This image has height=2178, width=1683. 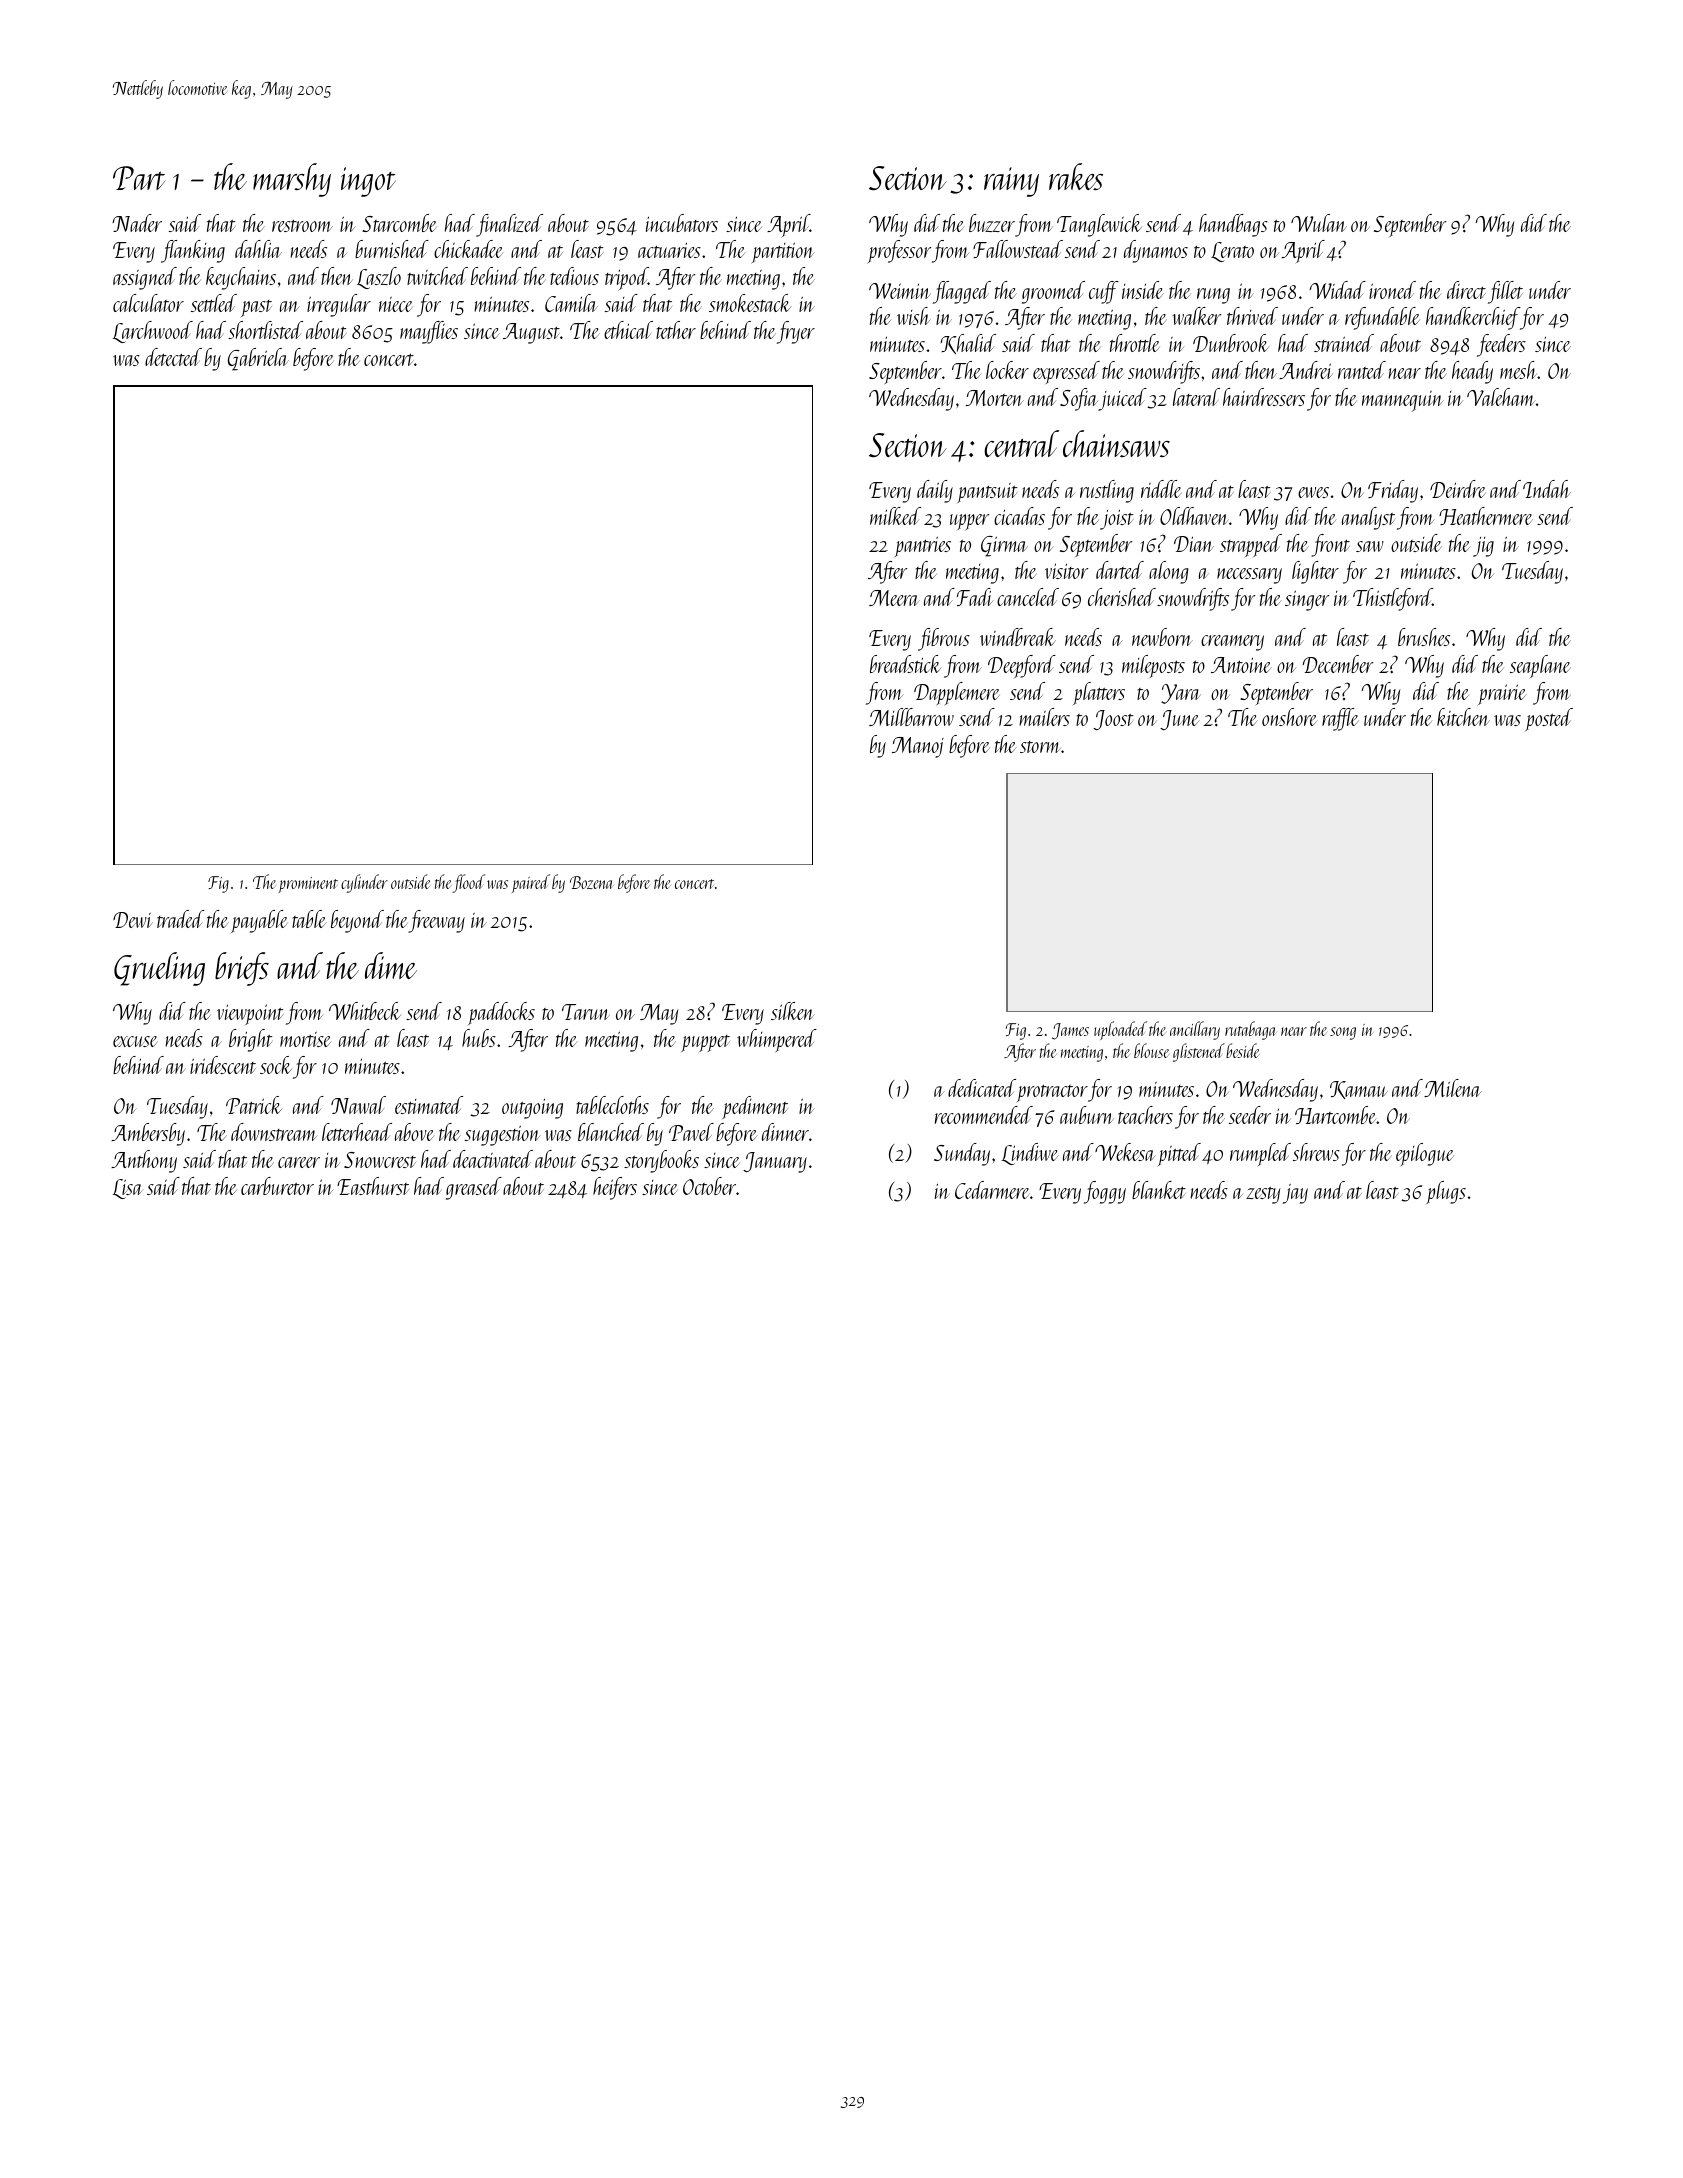 I want to click on Wulan, so click(x=1319, y=223).
